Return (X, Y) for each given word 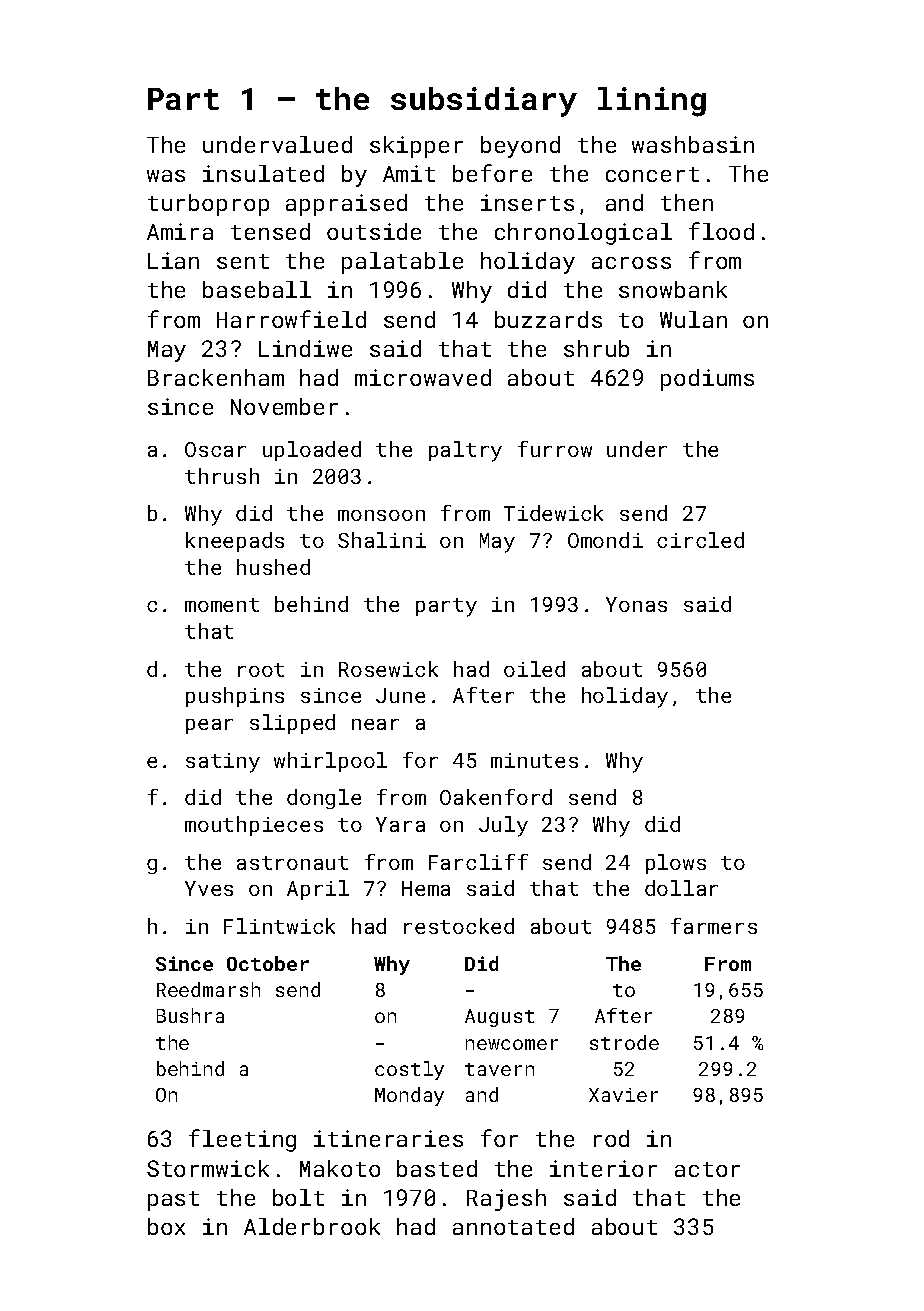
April (318, 890)
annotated (513, 1226)
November (284, 406)
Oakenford (496, 797)
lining (652, 102)
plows (676, 864)
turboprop (208, 205)
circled (700, 540)
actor (707, 1169)
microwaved (423, 377)
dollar (681, 888)
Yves (209, 888)
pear (209, 726)
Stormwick (208, 1168)
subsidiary (484, 102)
